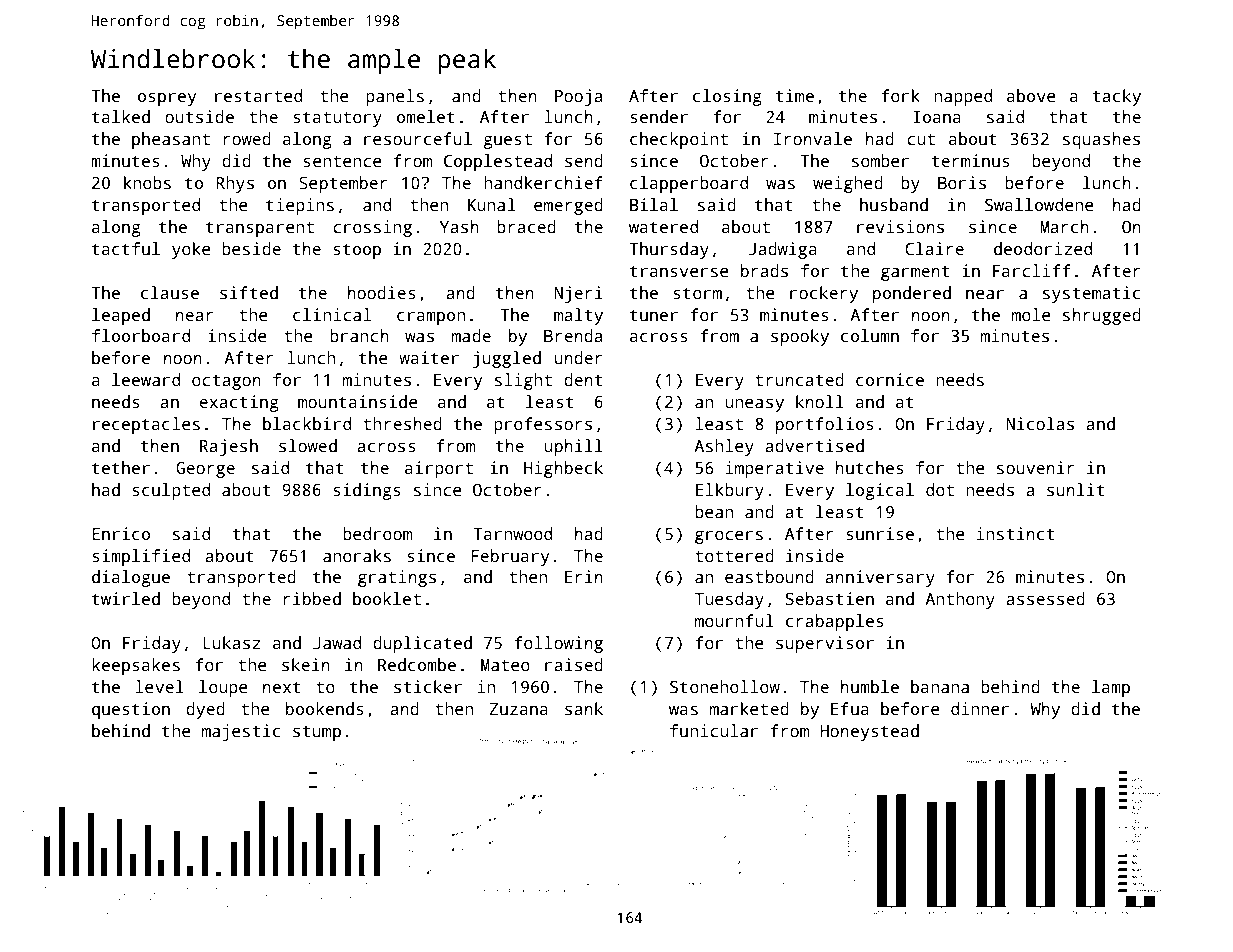 Image resolution: width=1233 pixels, height=952 pixels. Describe the element at coordinates (714, 731) in the screenshot. I see `funicular` at that location.
